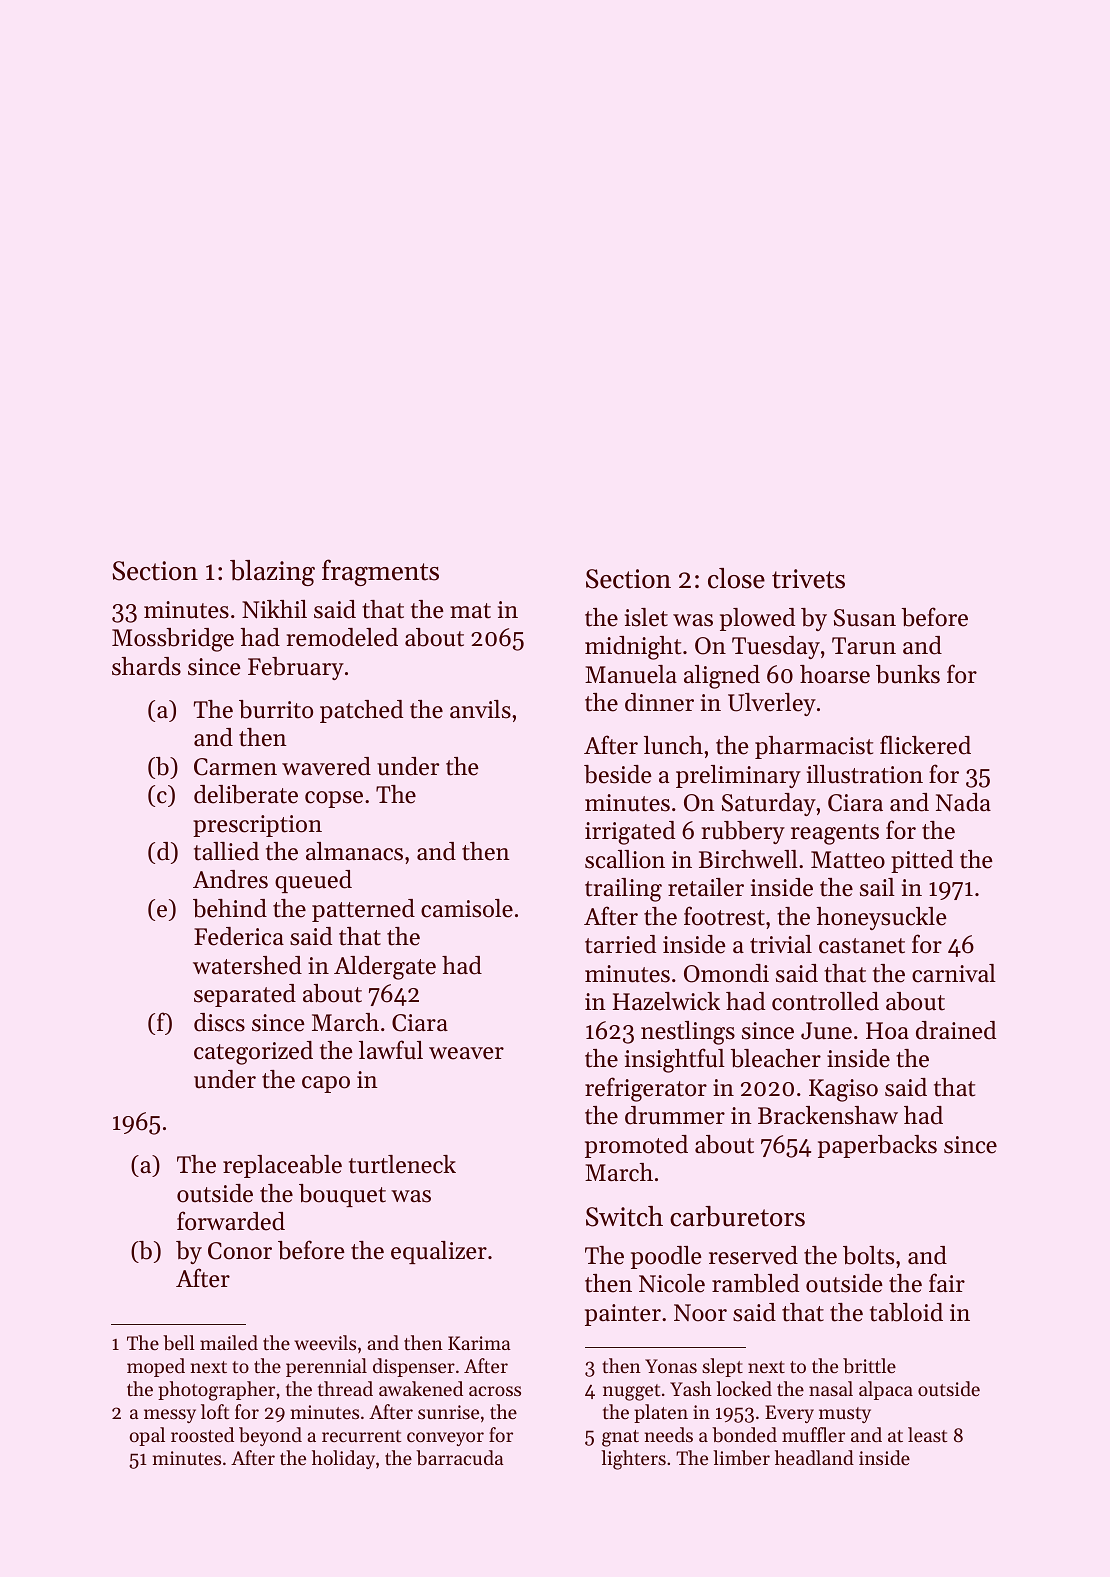 This document has width=1110, height=1577. What do you see at coordinates (908, 674) in the document?
I see `bunks` at bounding box center [908, 674].
